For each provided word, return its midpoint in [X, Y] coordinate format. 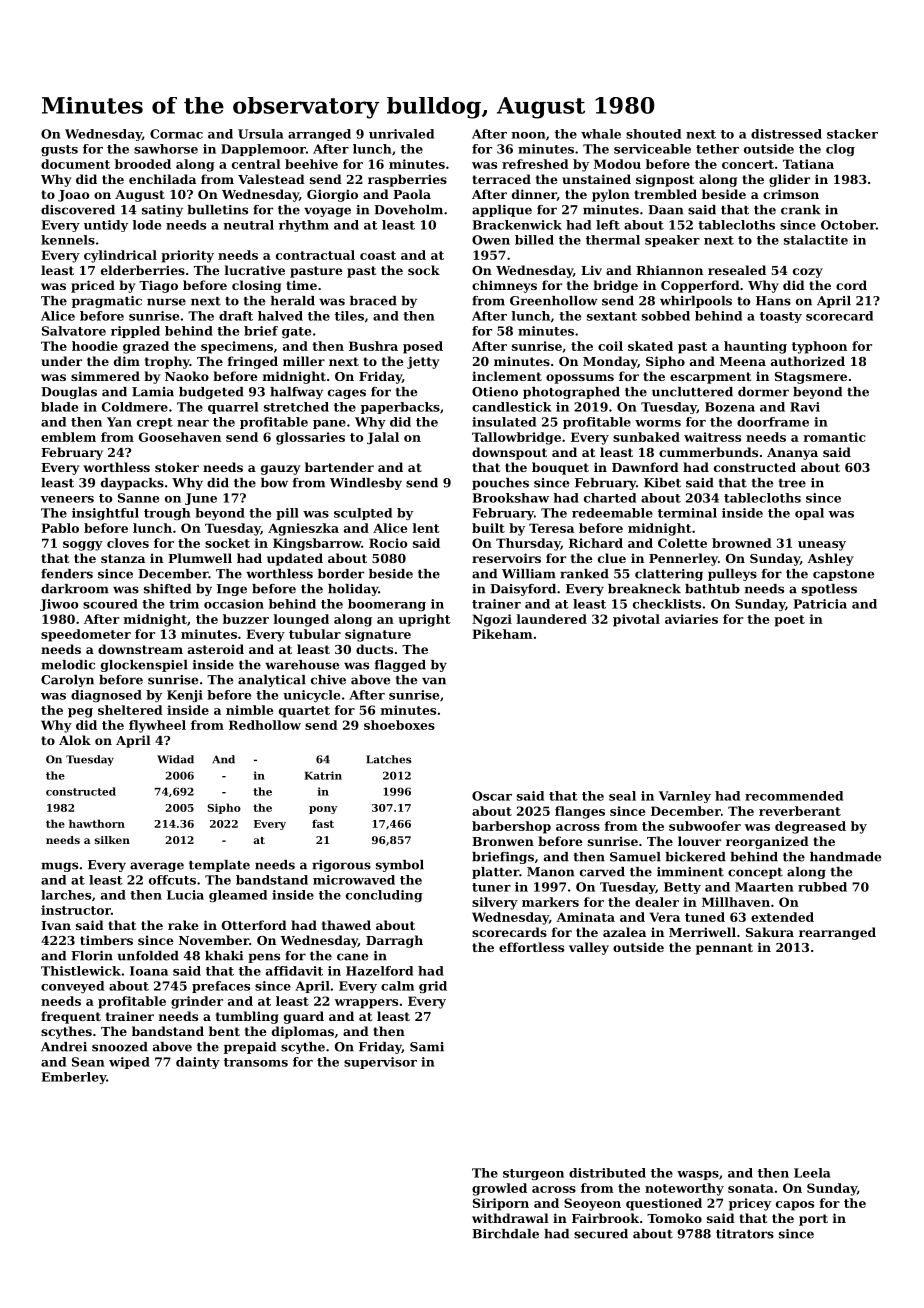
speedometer [86, 635]
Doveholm [408, 210]
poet [789, 621]
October [848, 225]
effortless [531, 947]
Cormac [176, 134]
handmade [845, 857]
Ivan [56, 925]
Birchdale [505, 1234]
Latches [388, 759]
